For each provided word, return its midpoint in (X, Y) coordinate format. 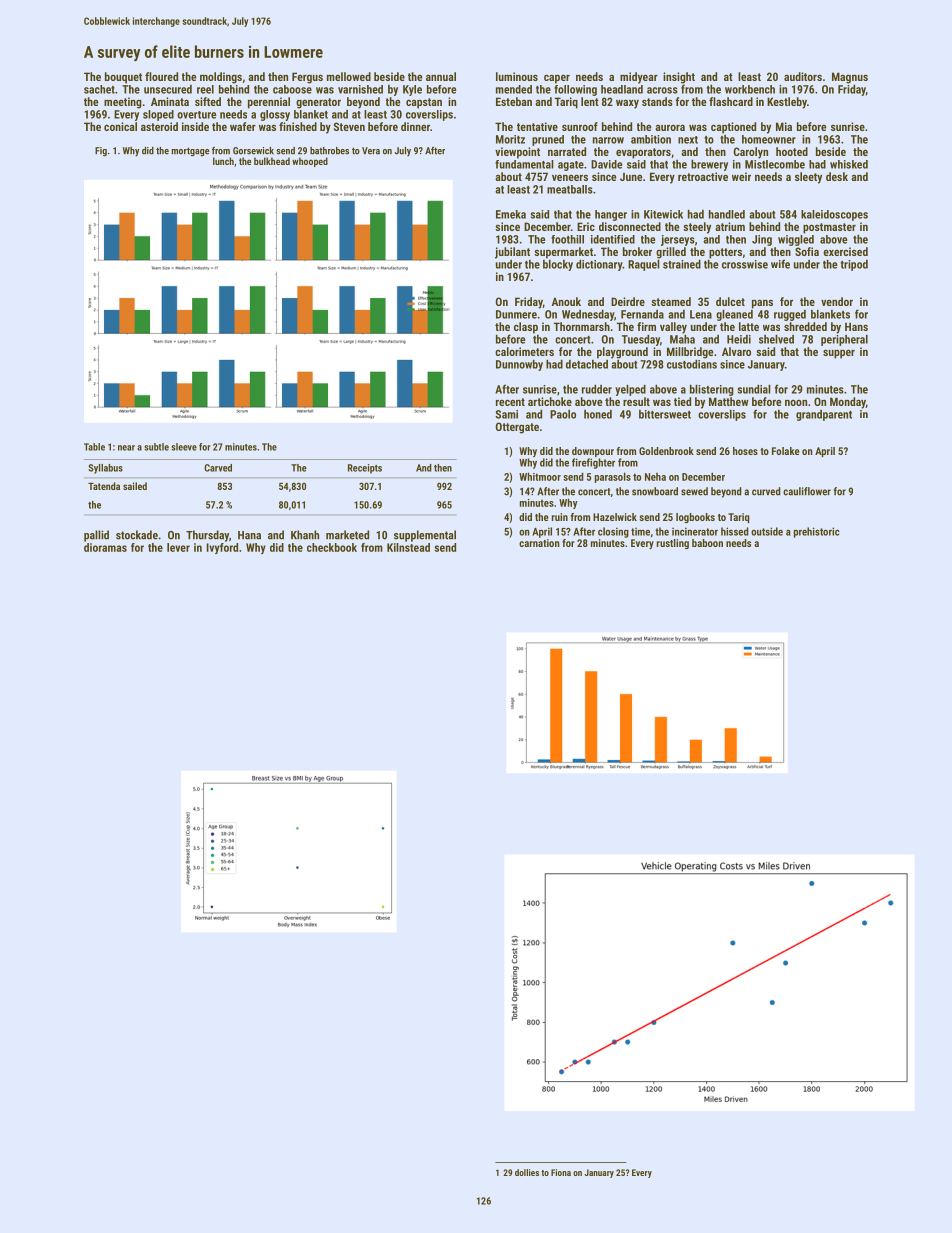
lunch (223, 161)
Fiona (561, 1172)
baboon (707, 543)
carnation (539, 543)
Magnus (850, 78)
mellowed (349, 76)
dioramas (105, 547)
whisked (849, 164)
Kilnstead (408, 547)
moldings (221, 78)
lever (178, 547)
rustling (673, 544)
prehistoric (817, 532)
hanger (611, 215)
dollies (527, 1172)
